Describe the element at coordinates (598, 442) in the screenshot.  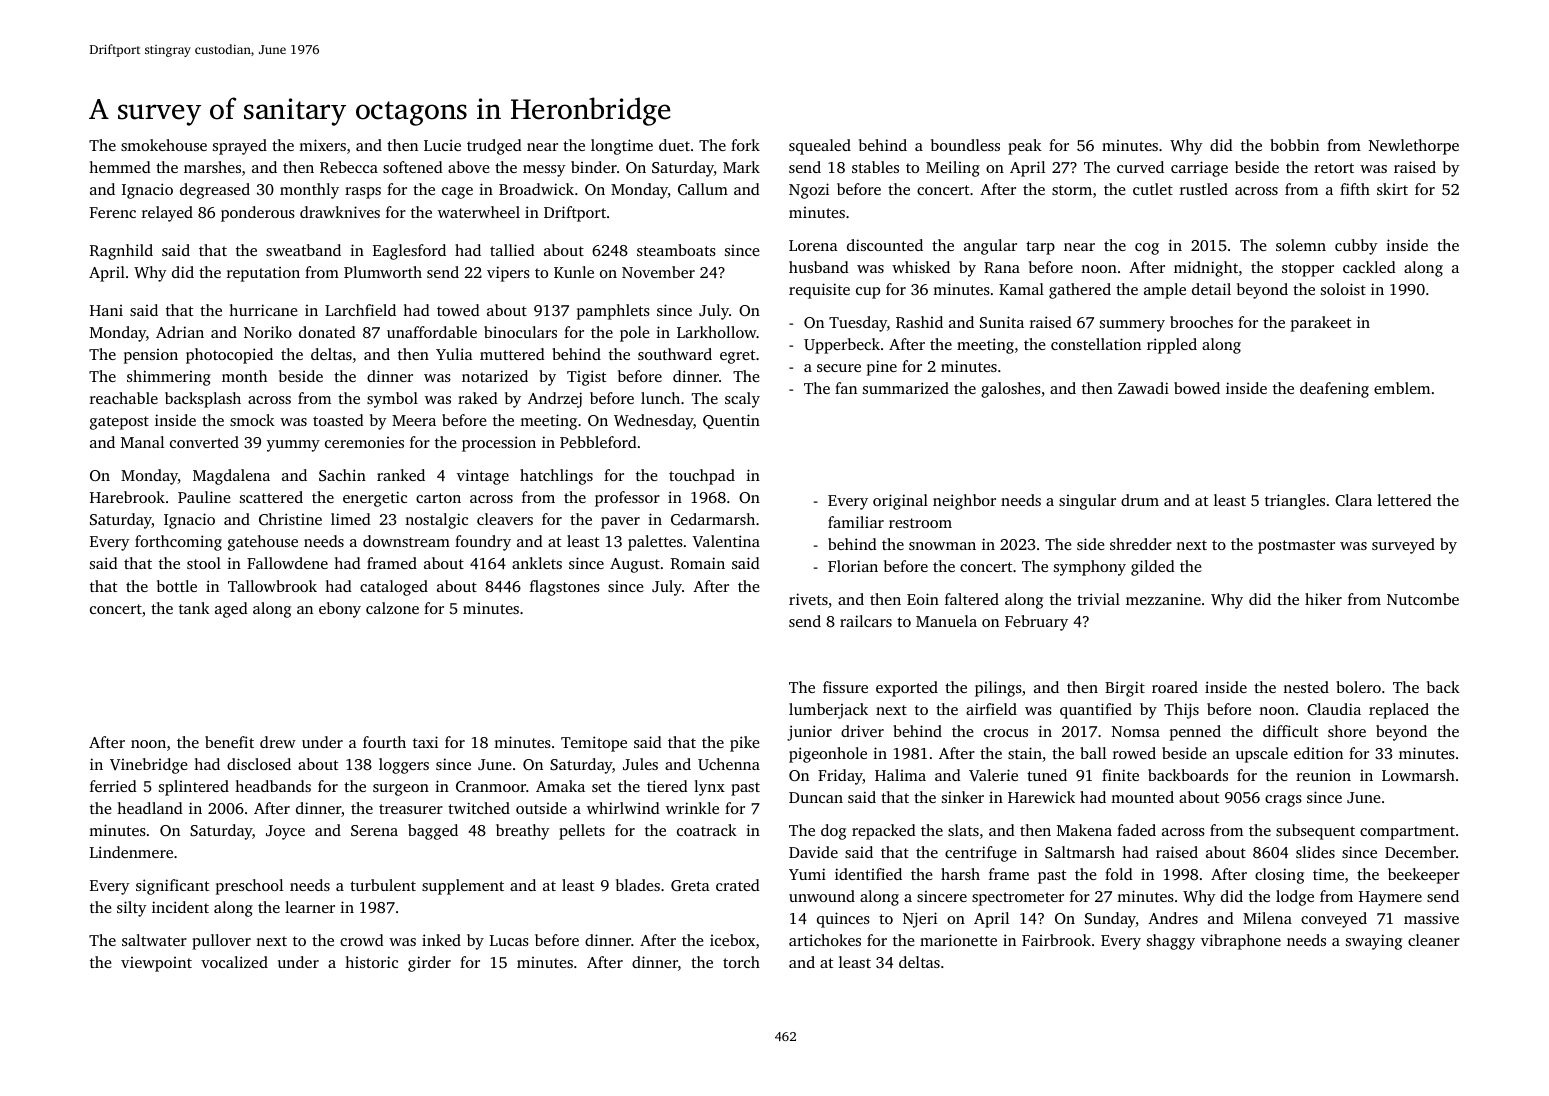
I see `Pebbleford` at that location.
